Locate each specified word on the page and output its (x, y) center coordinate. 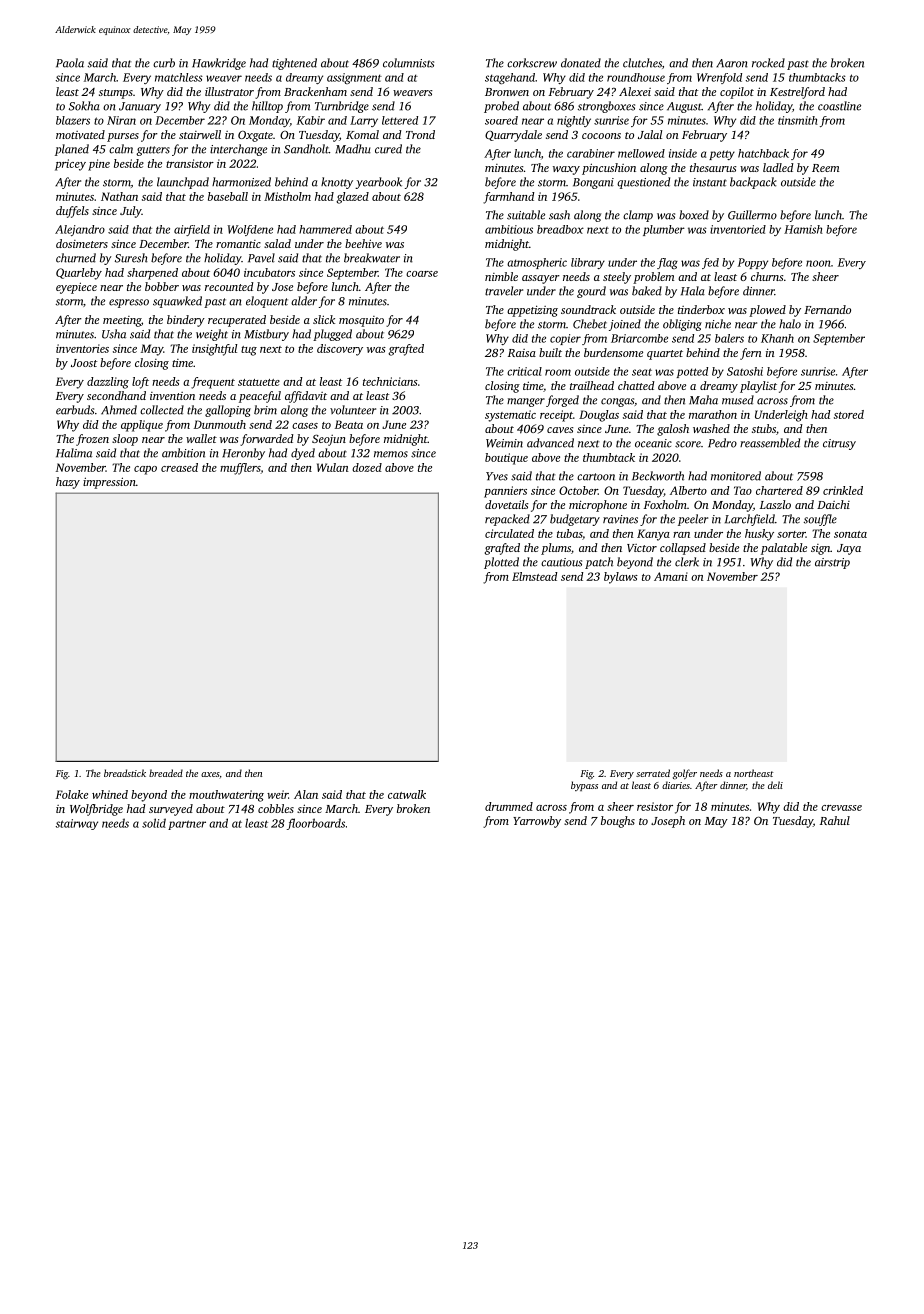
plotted (501, 563)
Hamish (803, 229)
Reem (825, 168)
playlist (758, 387)
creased (179, 467)
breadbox (560, 229)
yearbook (378, 183)
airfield (192, 230)
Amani (671, 576)
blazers (73, 120)
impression (109, 483)
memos (391, 454)
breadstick (125, 773)
